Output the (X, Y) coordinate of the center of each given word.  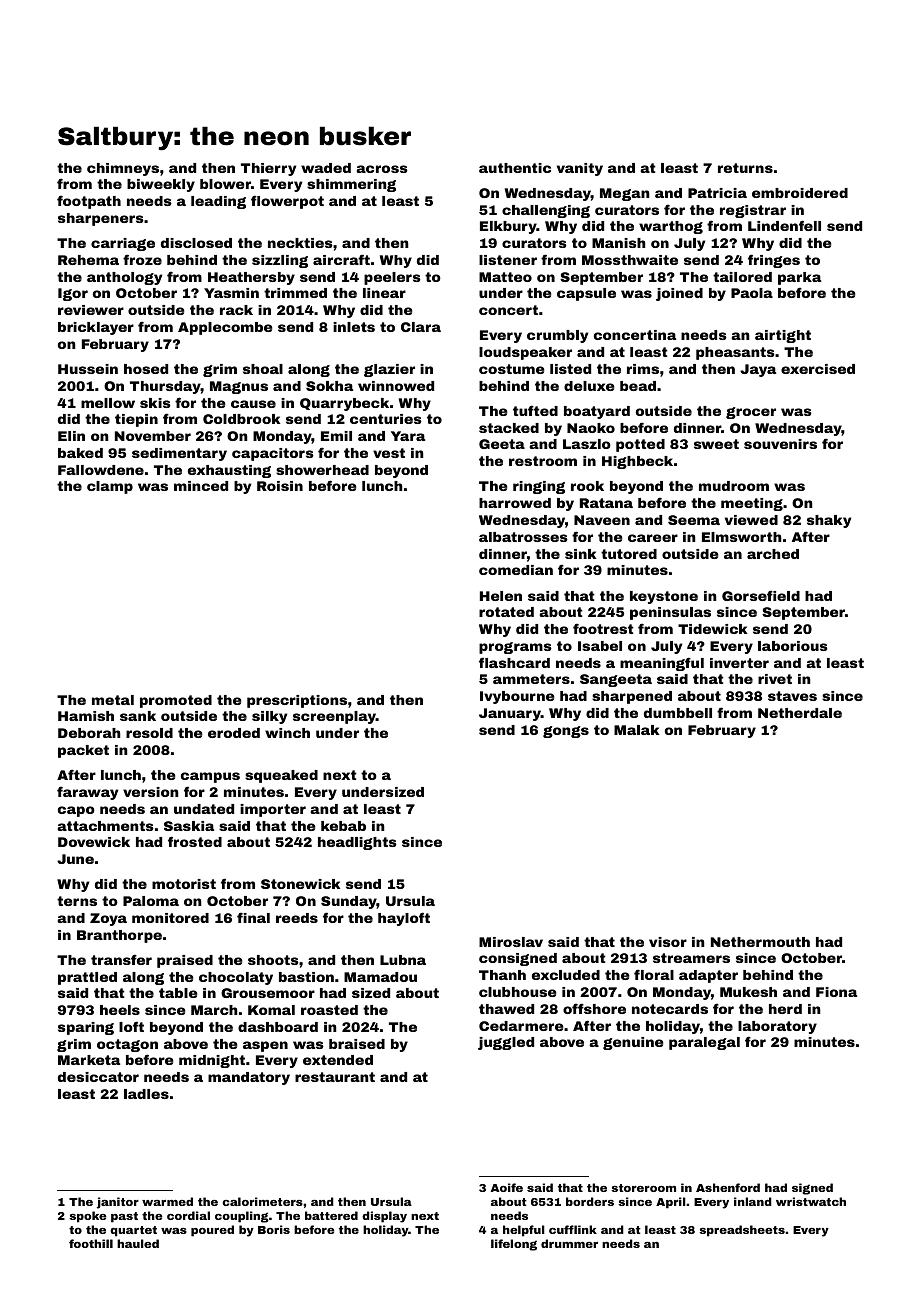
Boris (274, 1229)
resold (149, 733)
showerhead (322, 470)
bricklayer (96, 328)
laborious (793, 646)
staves (792, 696)
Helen (501, 596)
